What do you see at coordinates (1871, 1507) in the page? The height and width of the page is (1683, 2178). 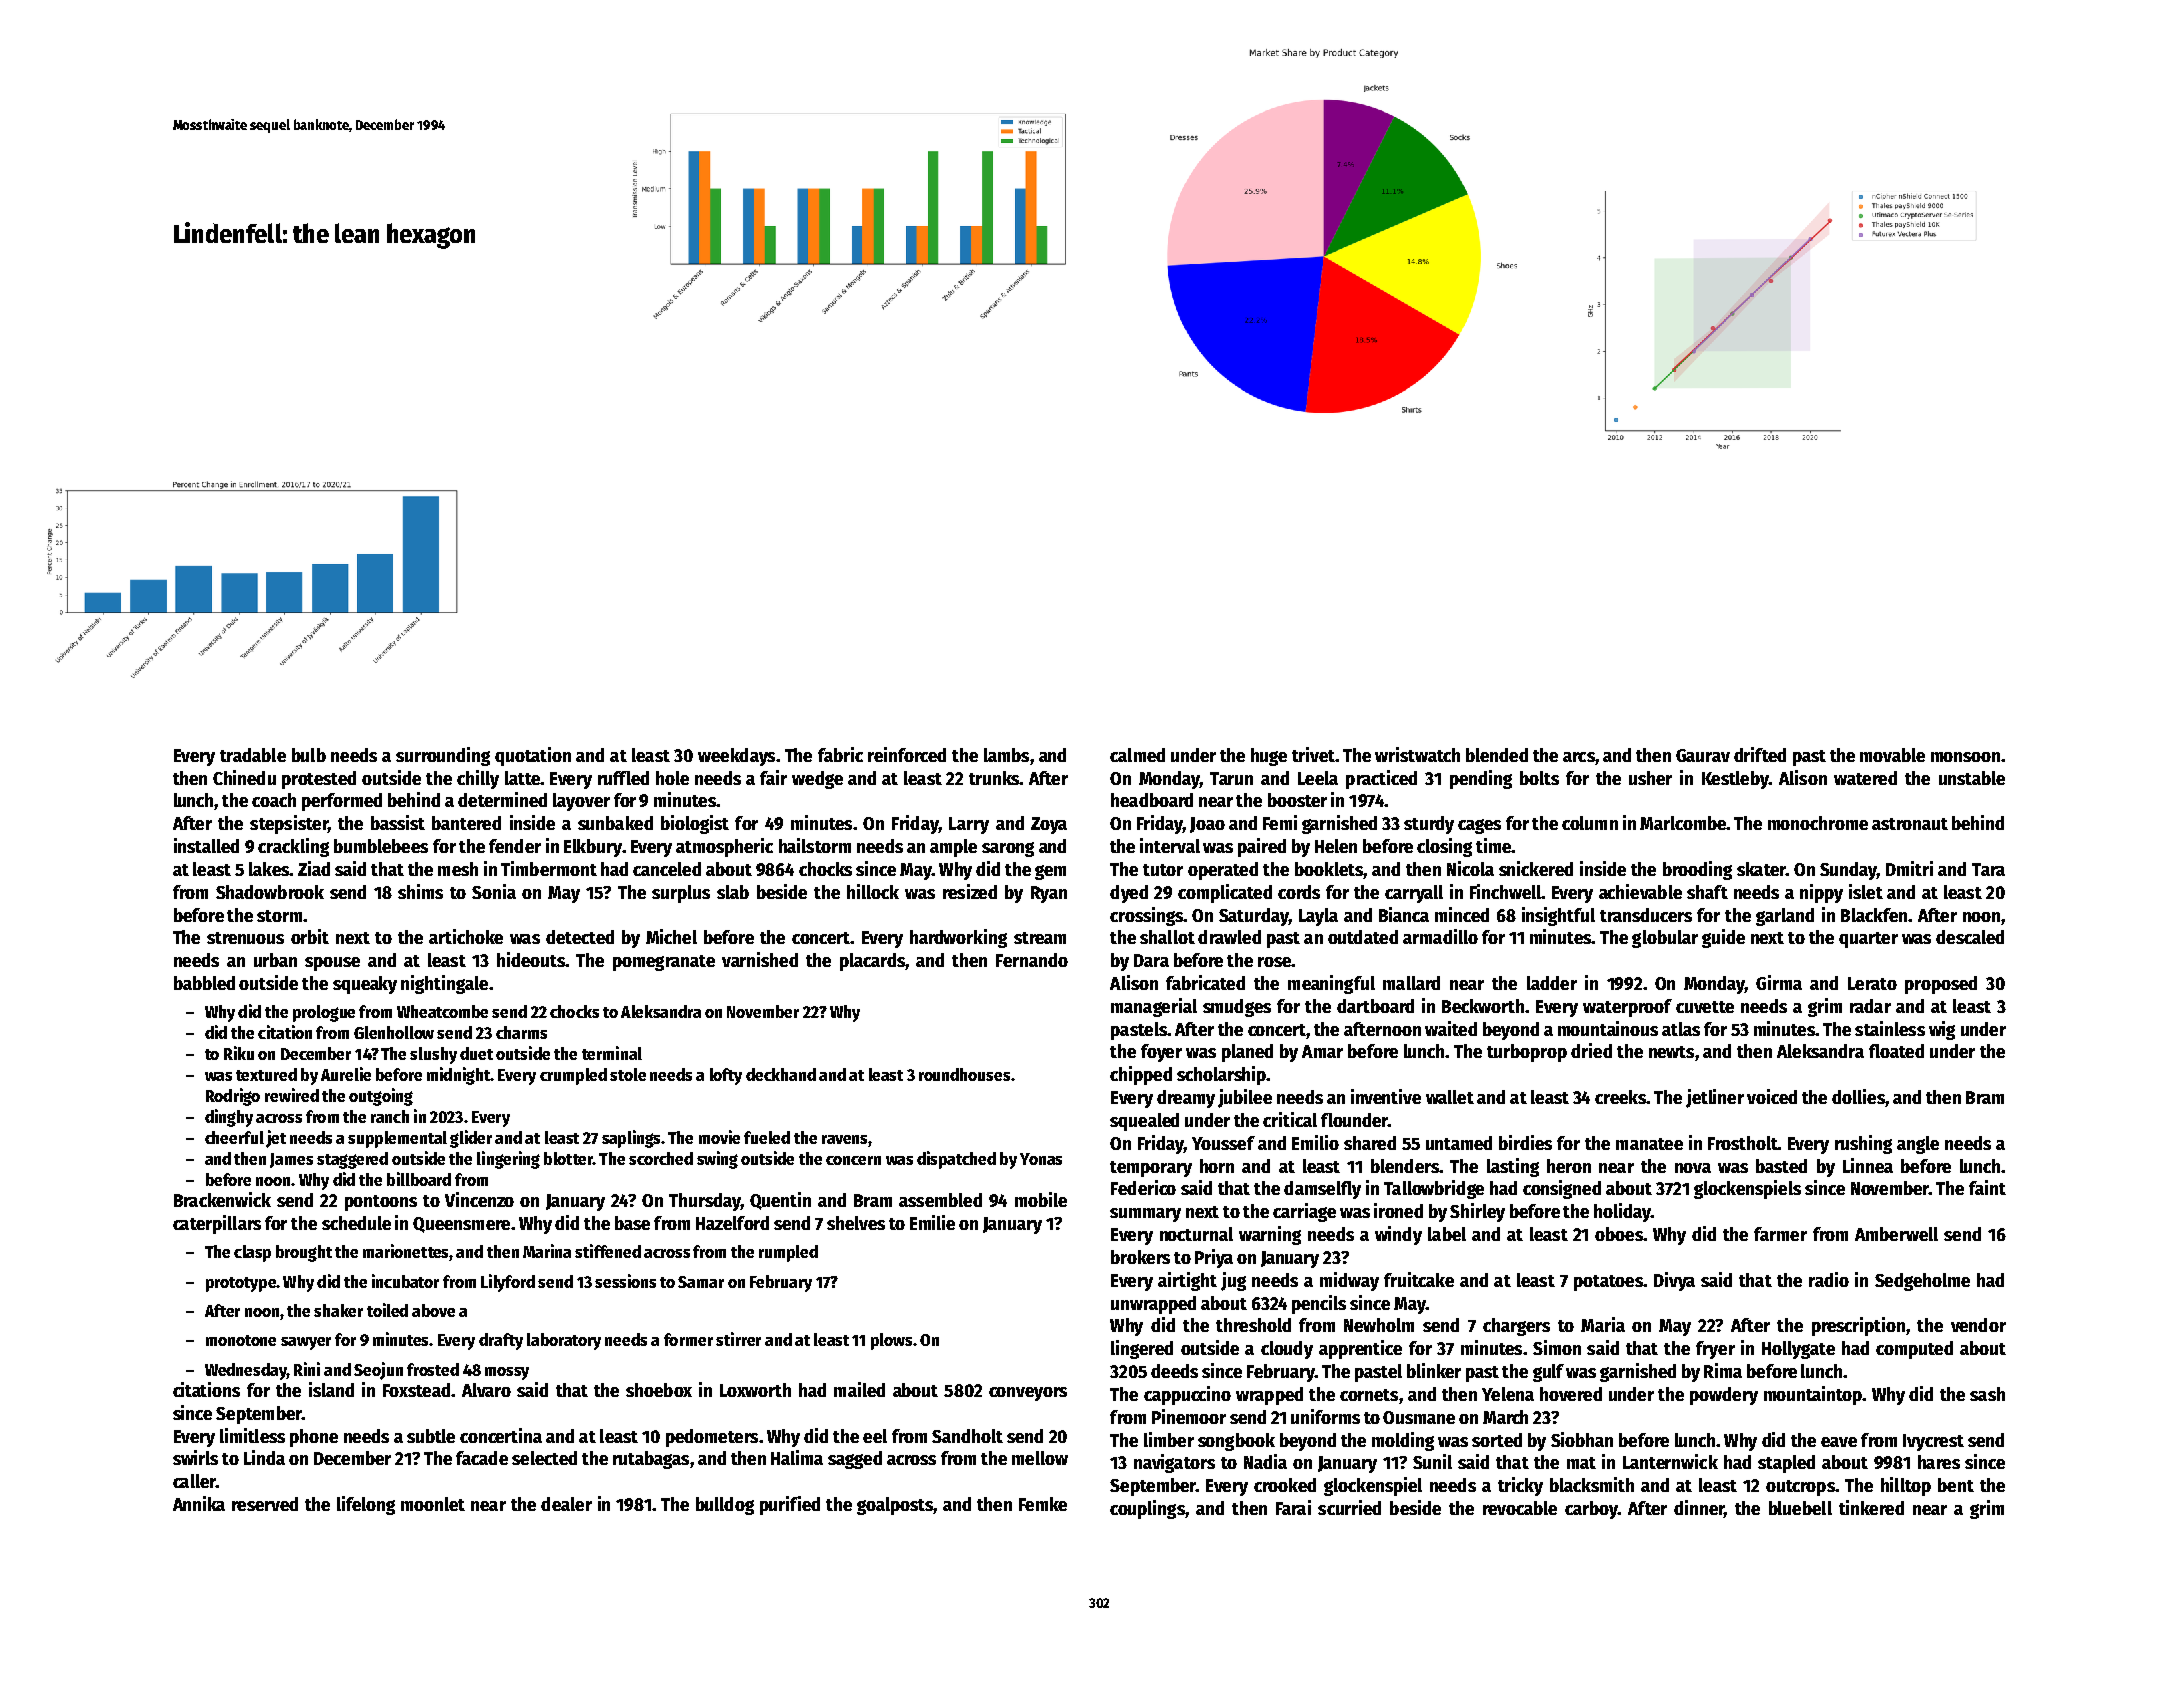 I see `tinkered` at bounding box center [1871, 1507].
